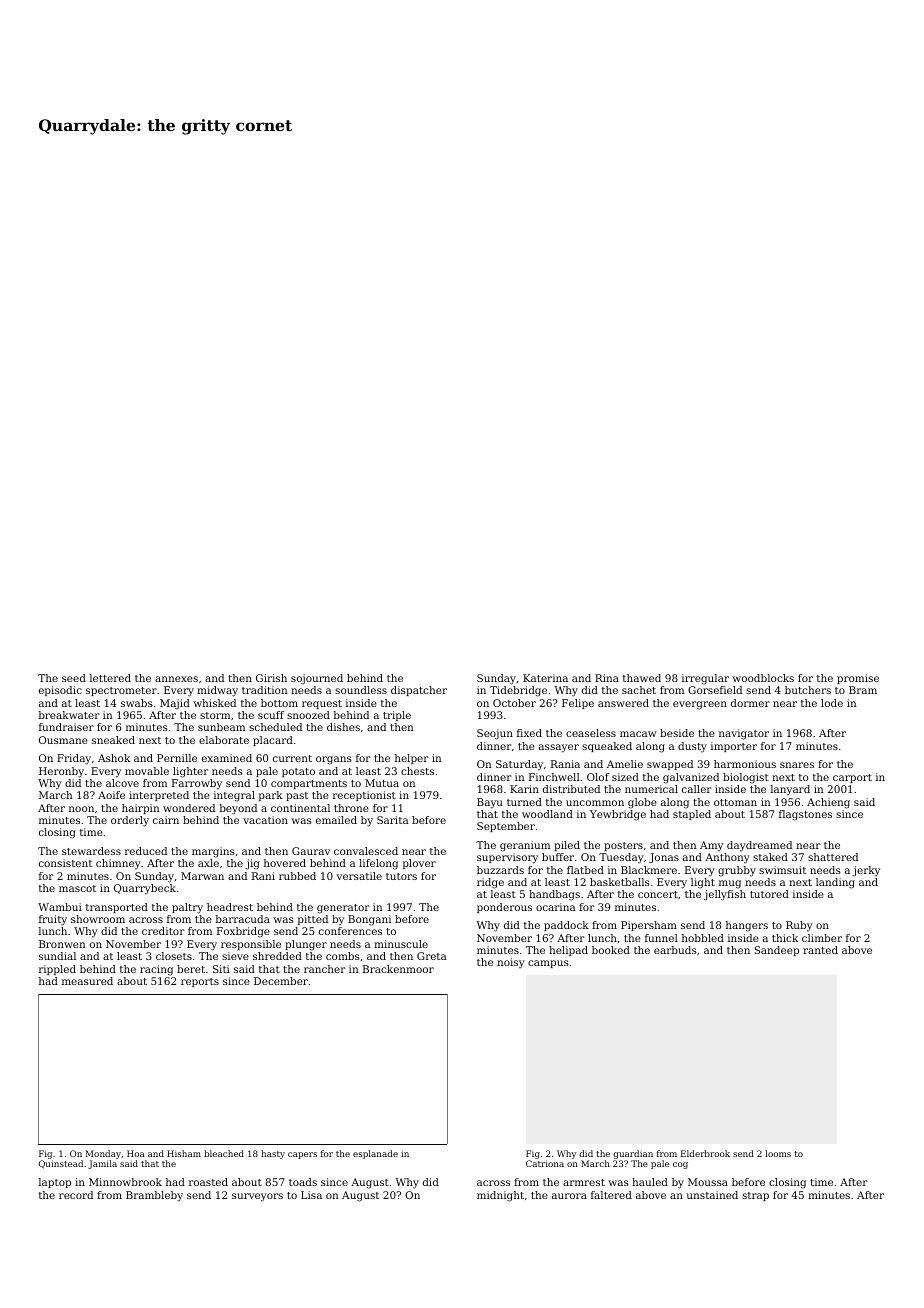  Describe the element at coordinates (224, 1153) in the page. I see `bleached` at that location.
